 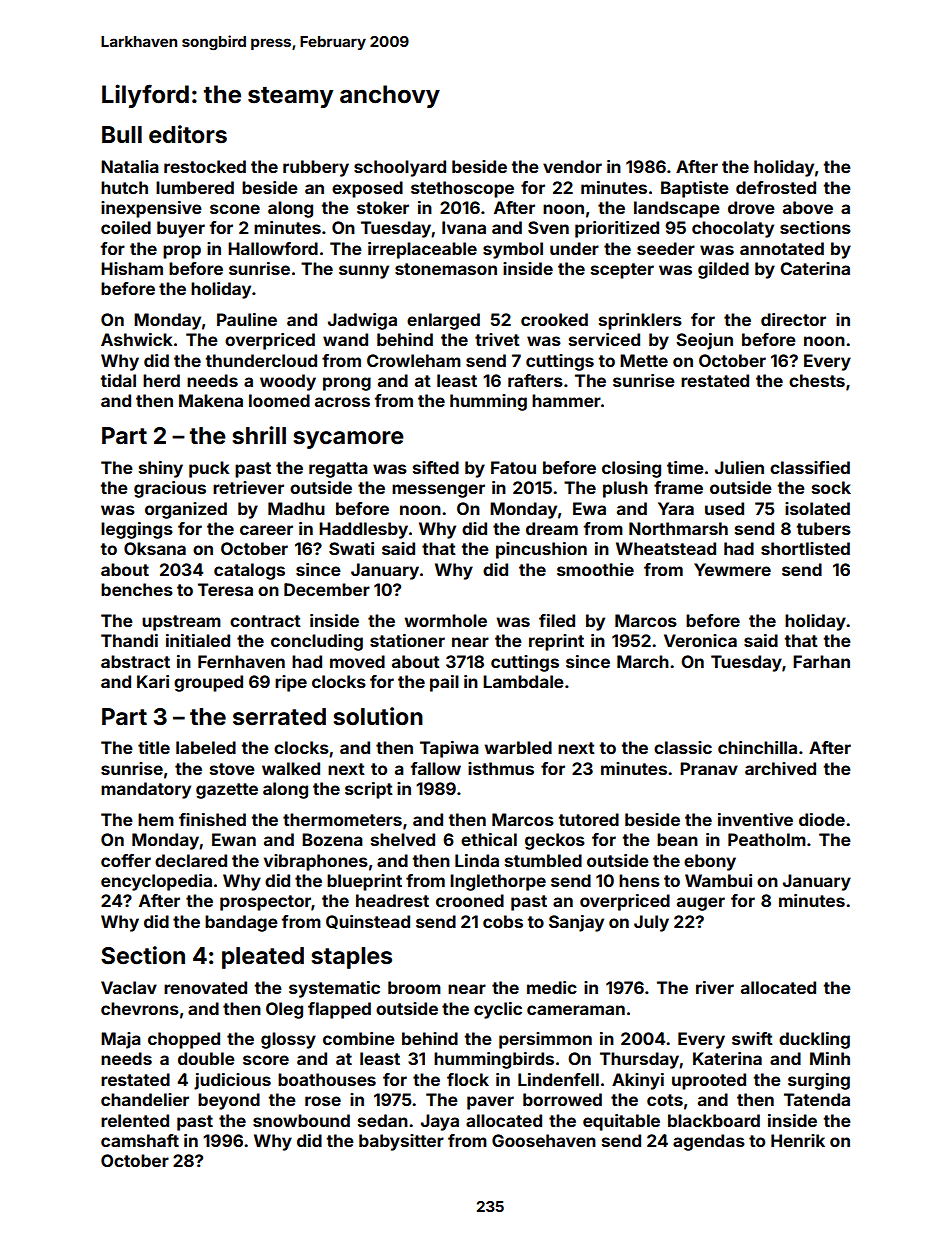 I want to click on shiny, so click(x=161, y=469).
